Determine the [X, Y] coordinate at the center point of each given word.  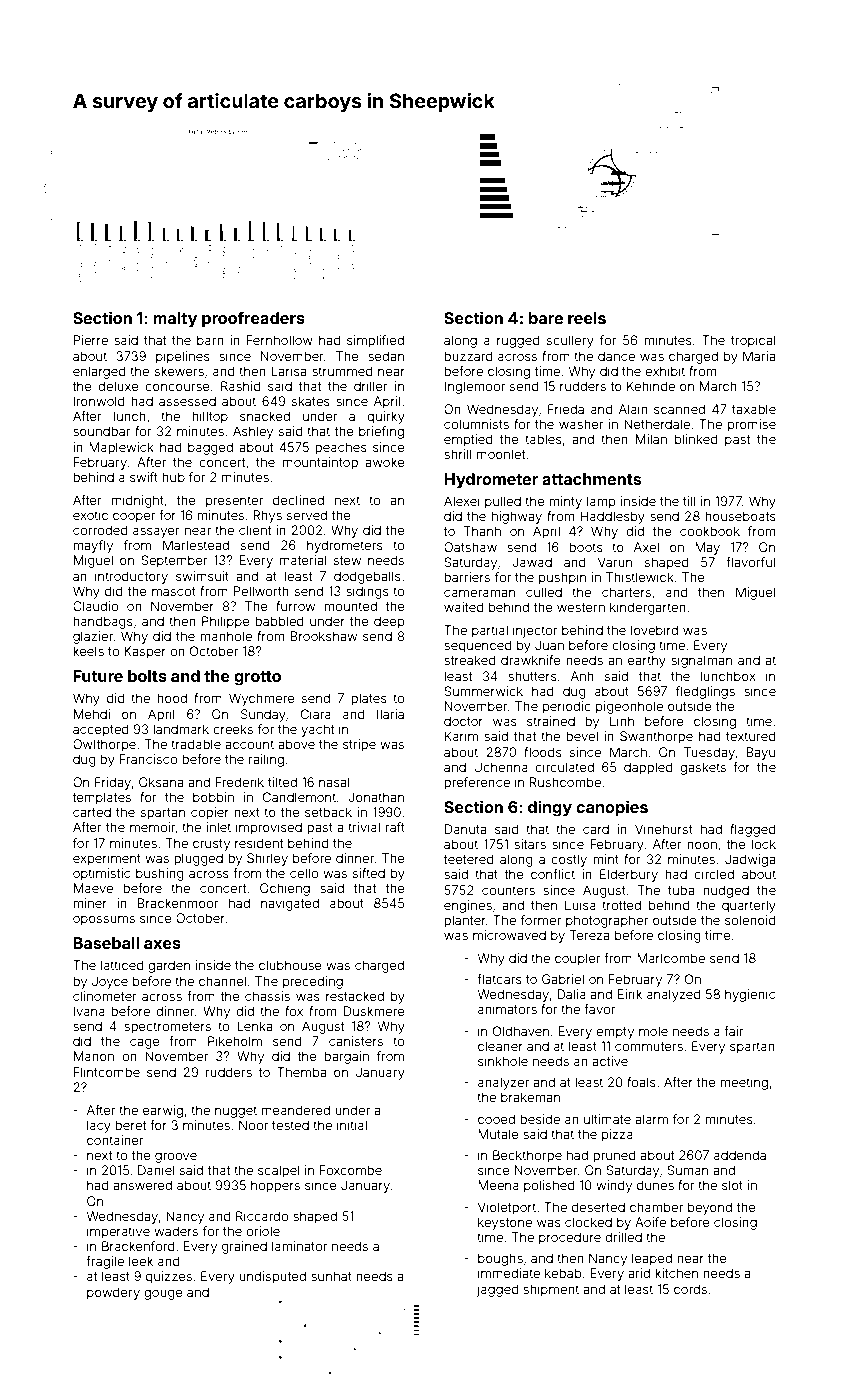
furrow [295, 606]
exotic [90, 515]
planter [465, 921]
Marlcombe [671, 958]
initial [352, 1125]
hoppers [275, 1186]
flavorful [750, 562]
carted [92, 812]
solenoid [750, 920]
